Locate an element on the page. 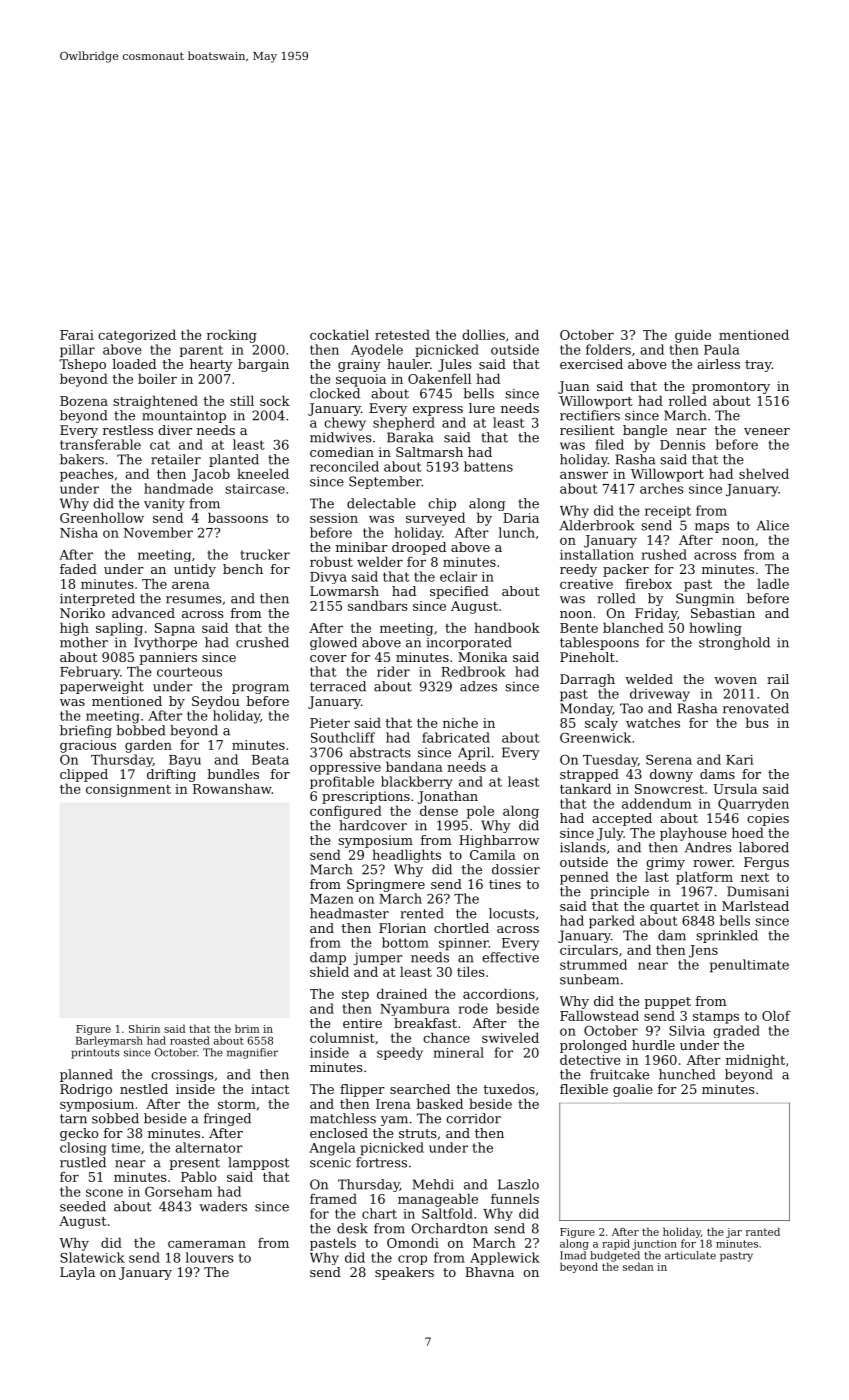  tray is located at coordinates (758, 366).
